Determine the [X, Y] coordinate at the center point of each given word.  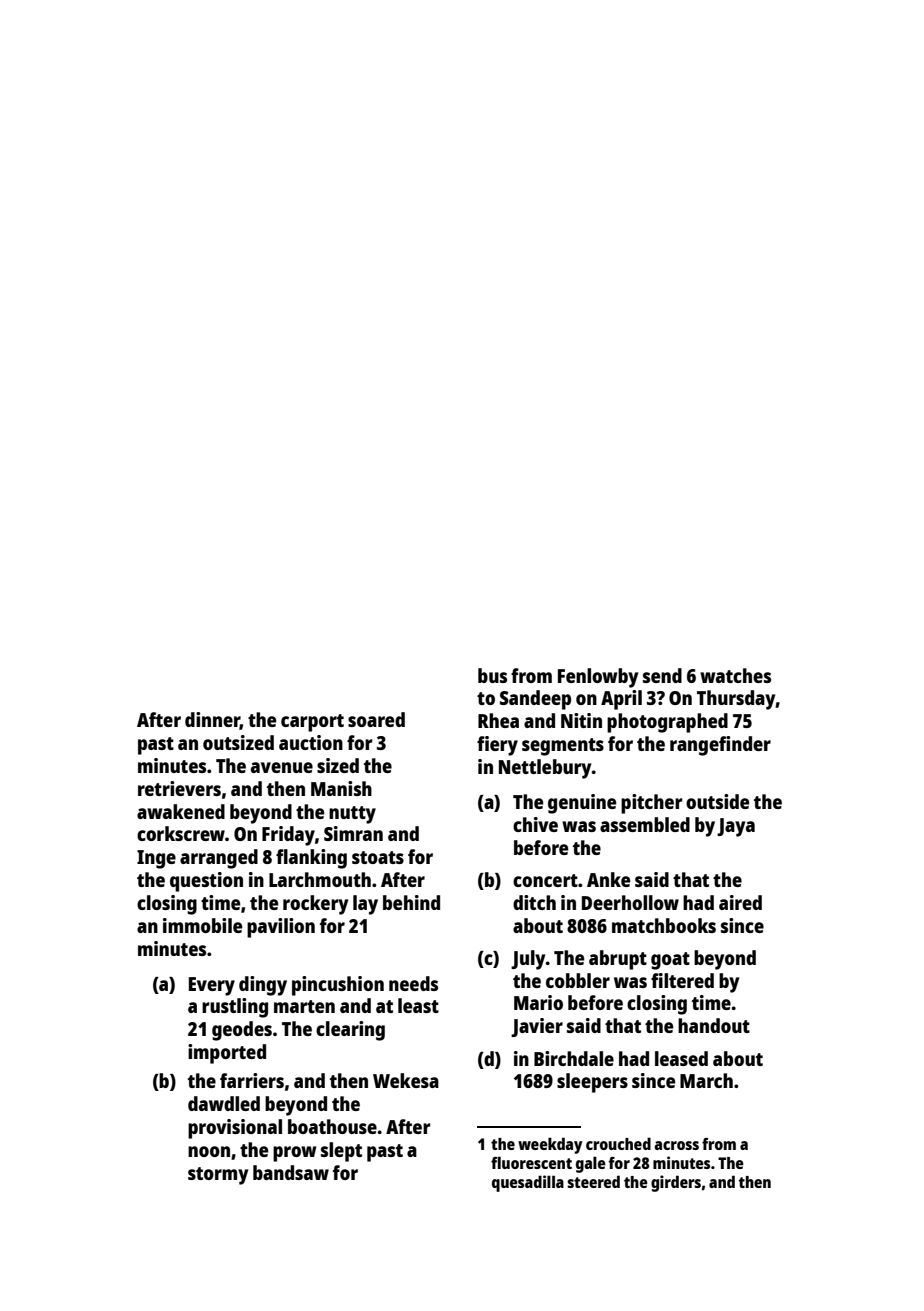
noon [209, 1151]
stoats [378, 857]
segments [563, 747]
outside [717, 801]
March [706, 1080]
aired [740, 902]
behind [411, 902]
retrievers [179, 788]
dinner [212, 721]
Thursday [736, 700]
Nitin [581, 720]
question [206, 882]
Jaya [736, 827]
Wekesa [406, 1080]
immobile [202, 925]
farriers [252, 1080]
